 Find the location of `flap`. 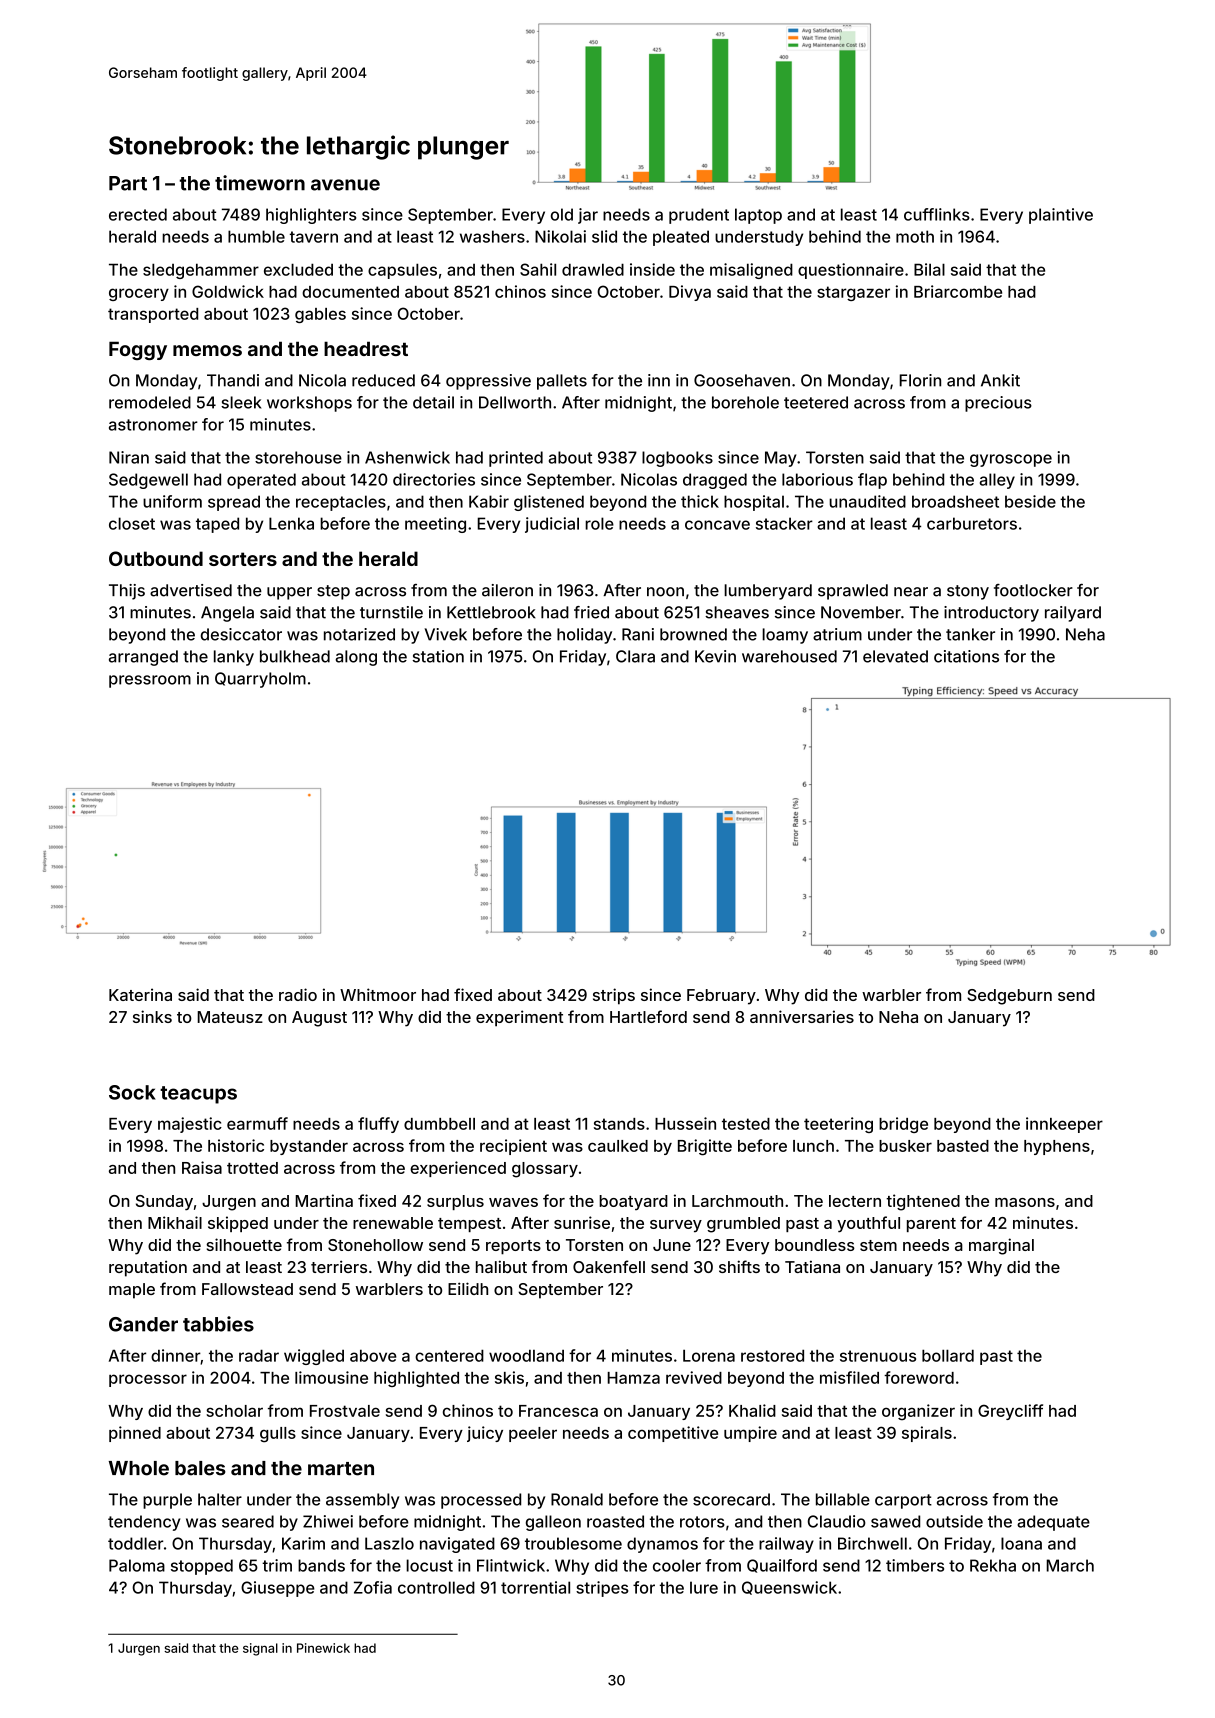

flap is located at coordinates (872, 481).
